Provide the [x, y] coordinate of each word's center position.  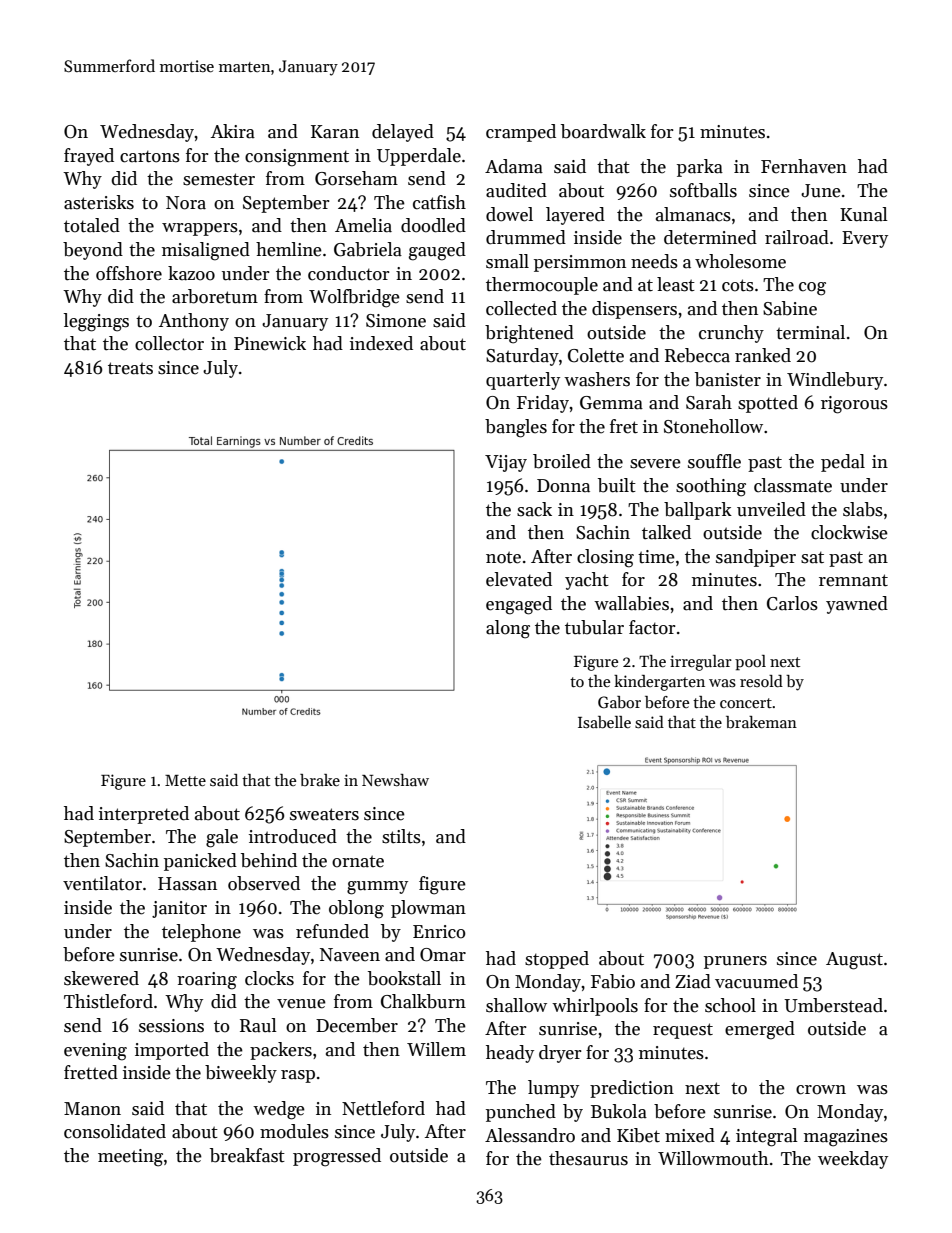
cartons [150, 156]
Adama [514, 166]
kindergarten [659, 683]
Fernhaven [804, 166]
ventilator [102, 883]
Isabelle [604, 722]
